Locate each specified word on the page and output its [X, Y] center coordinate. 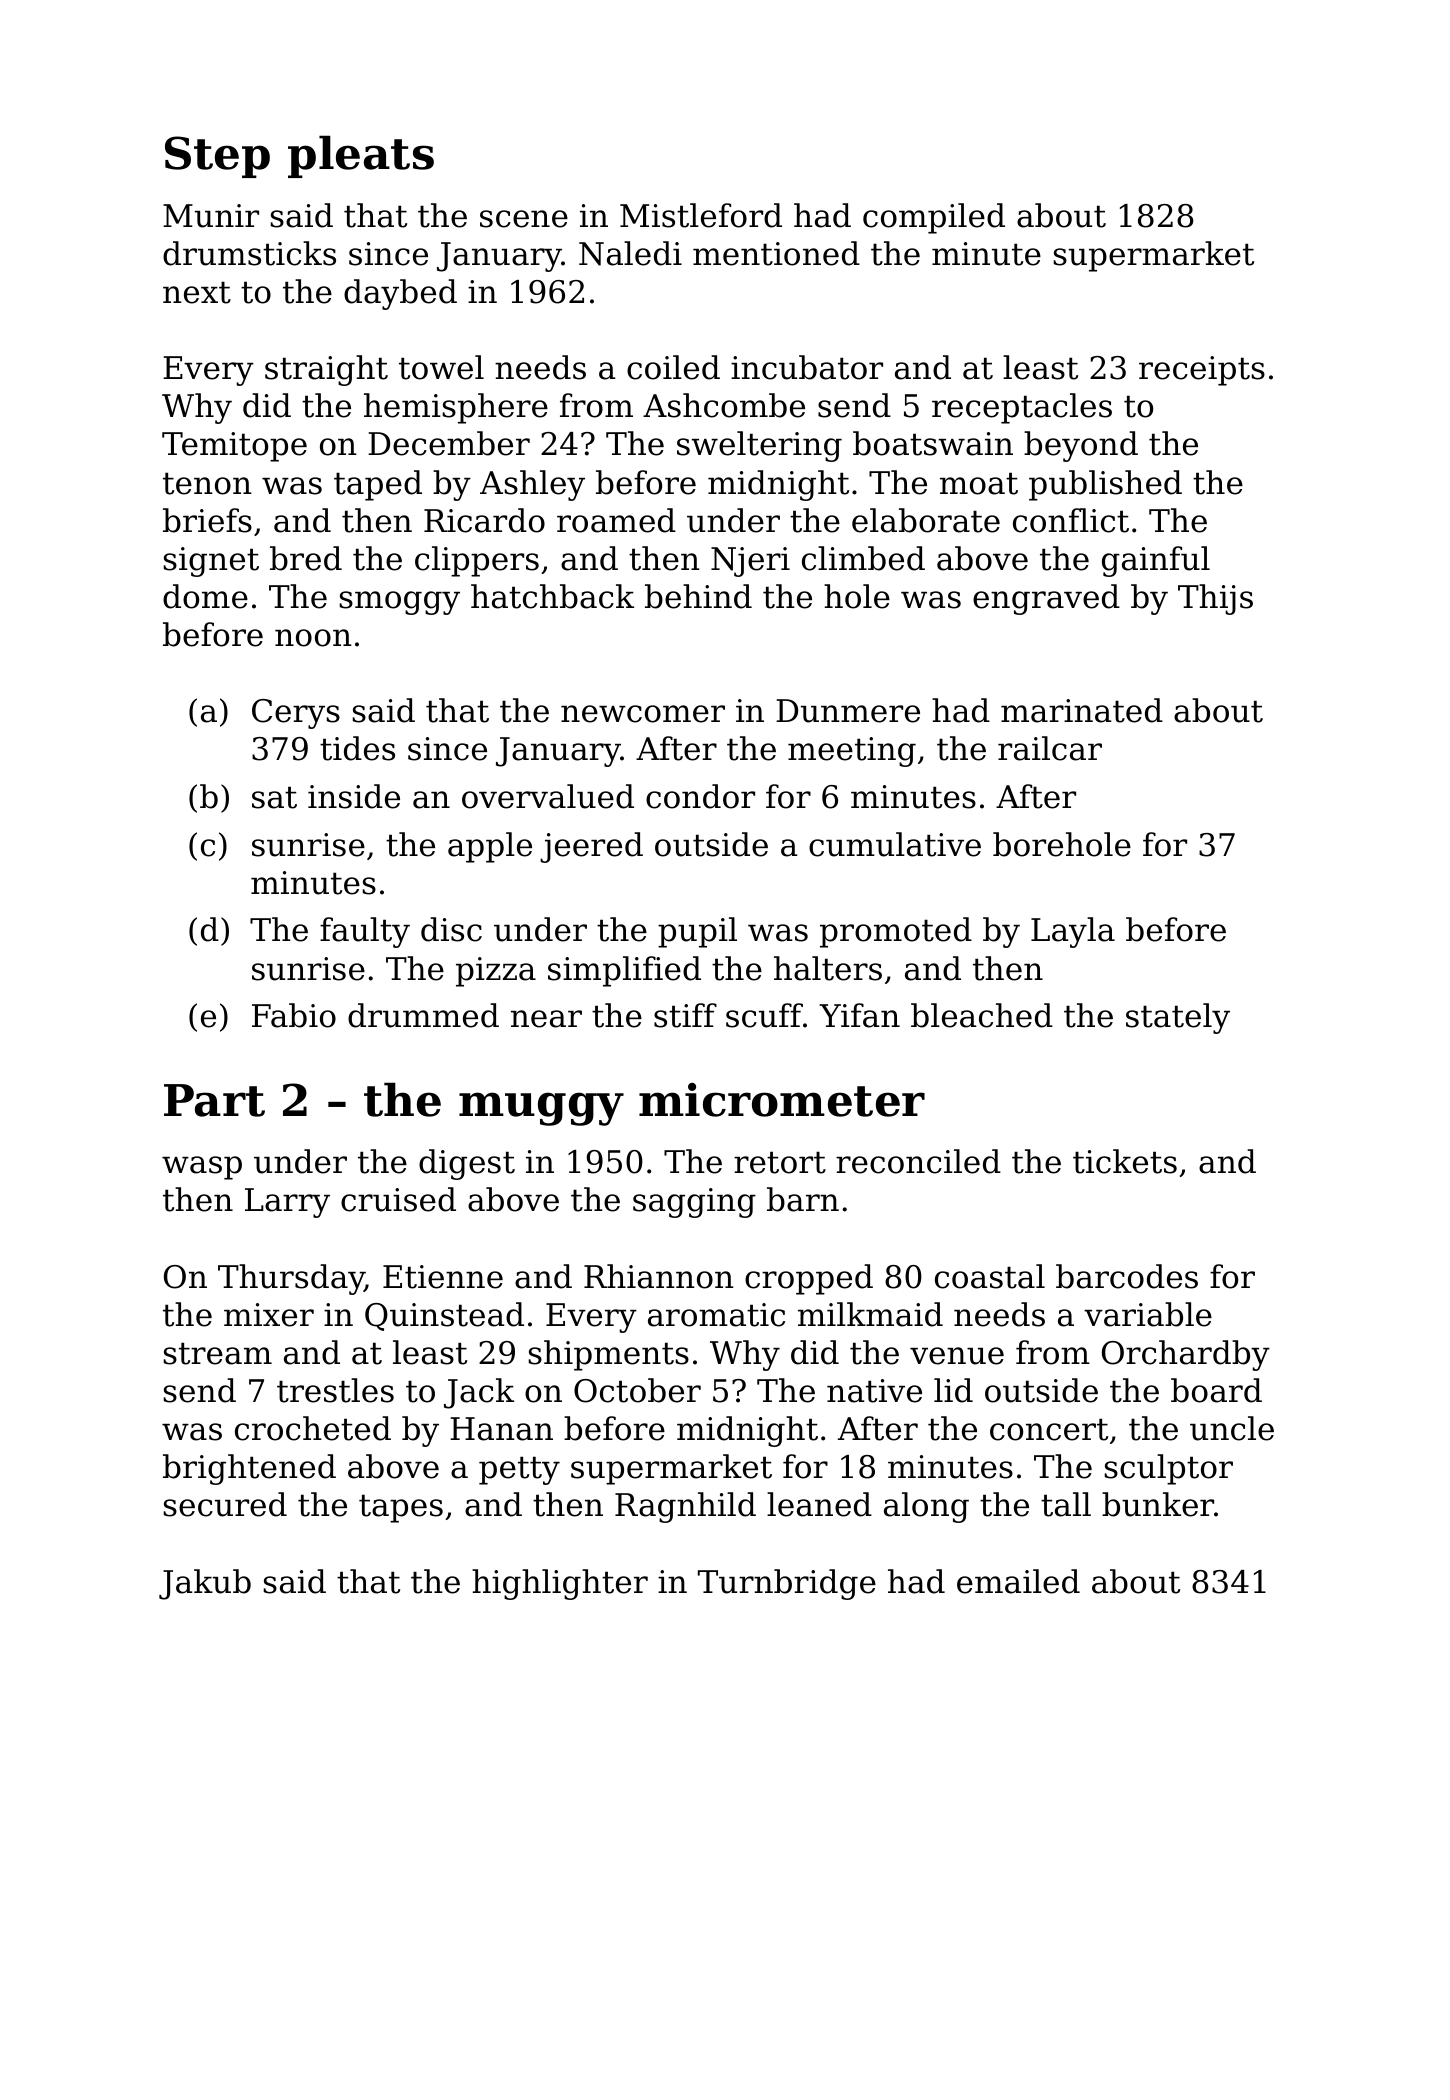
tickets [1125, 1161]
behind [698, 596]
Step [217, 157]
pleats [361, 156]
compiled [934, 218]
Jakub [205, 1584]
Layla [1073, 932]
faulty [365, 932]
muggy [541, 1109]
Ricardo [484, 520]
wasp [202, 1168]
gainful [1156, 561]
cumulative [895, 844]
